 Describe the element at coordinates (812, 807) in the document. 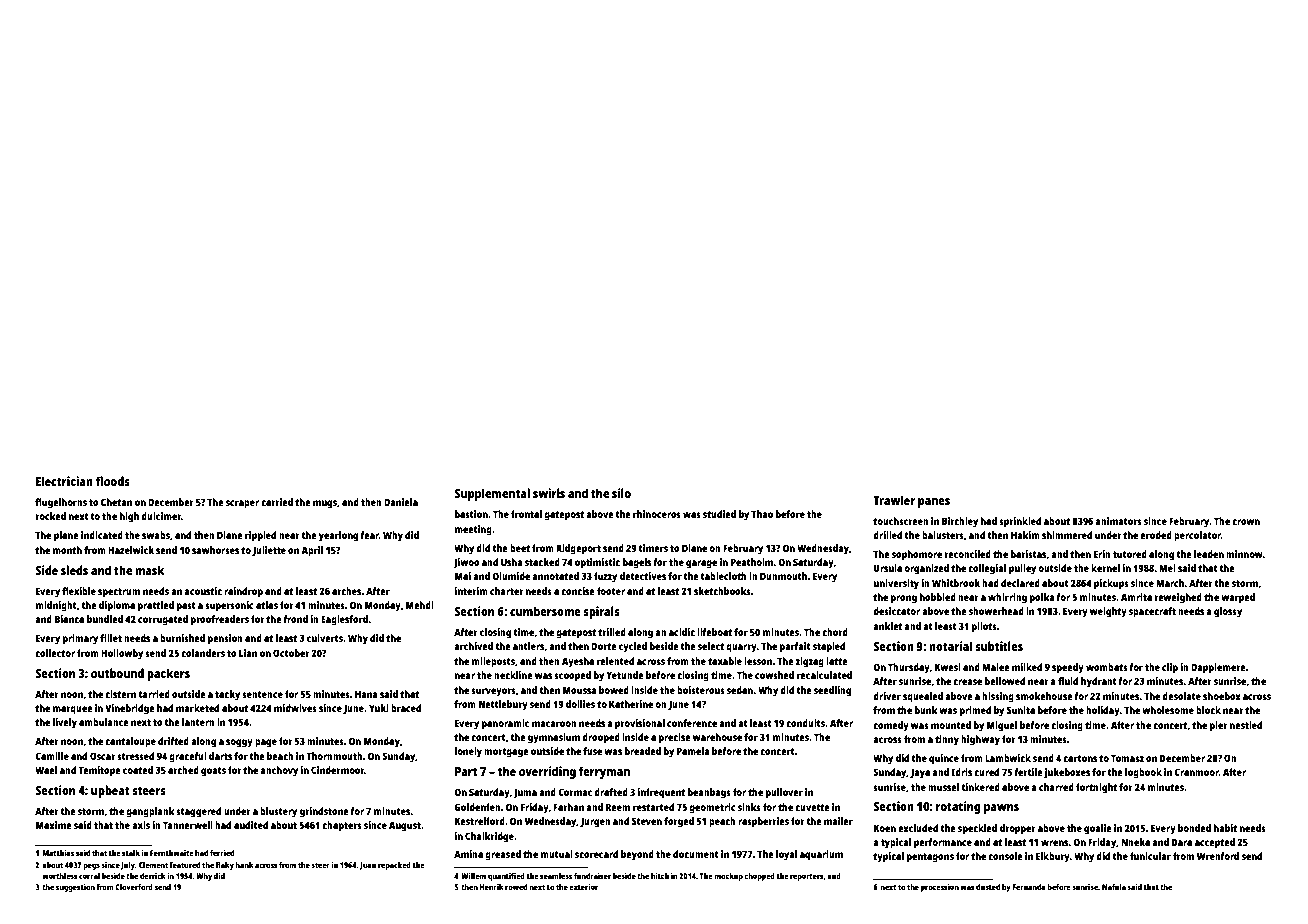

I see `cuvette` at that location.
